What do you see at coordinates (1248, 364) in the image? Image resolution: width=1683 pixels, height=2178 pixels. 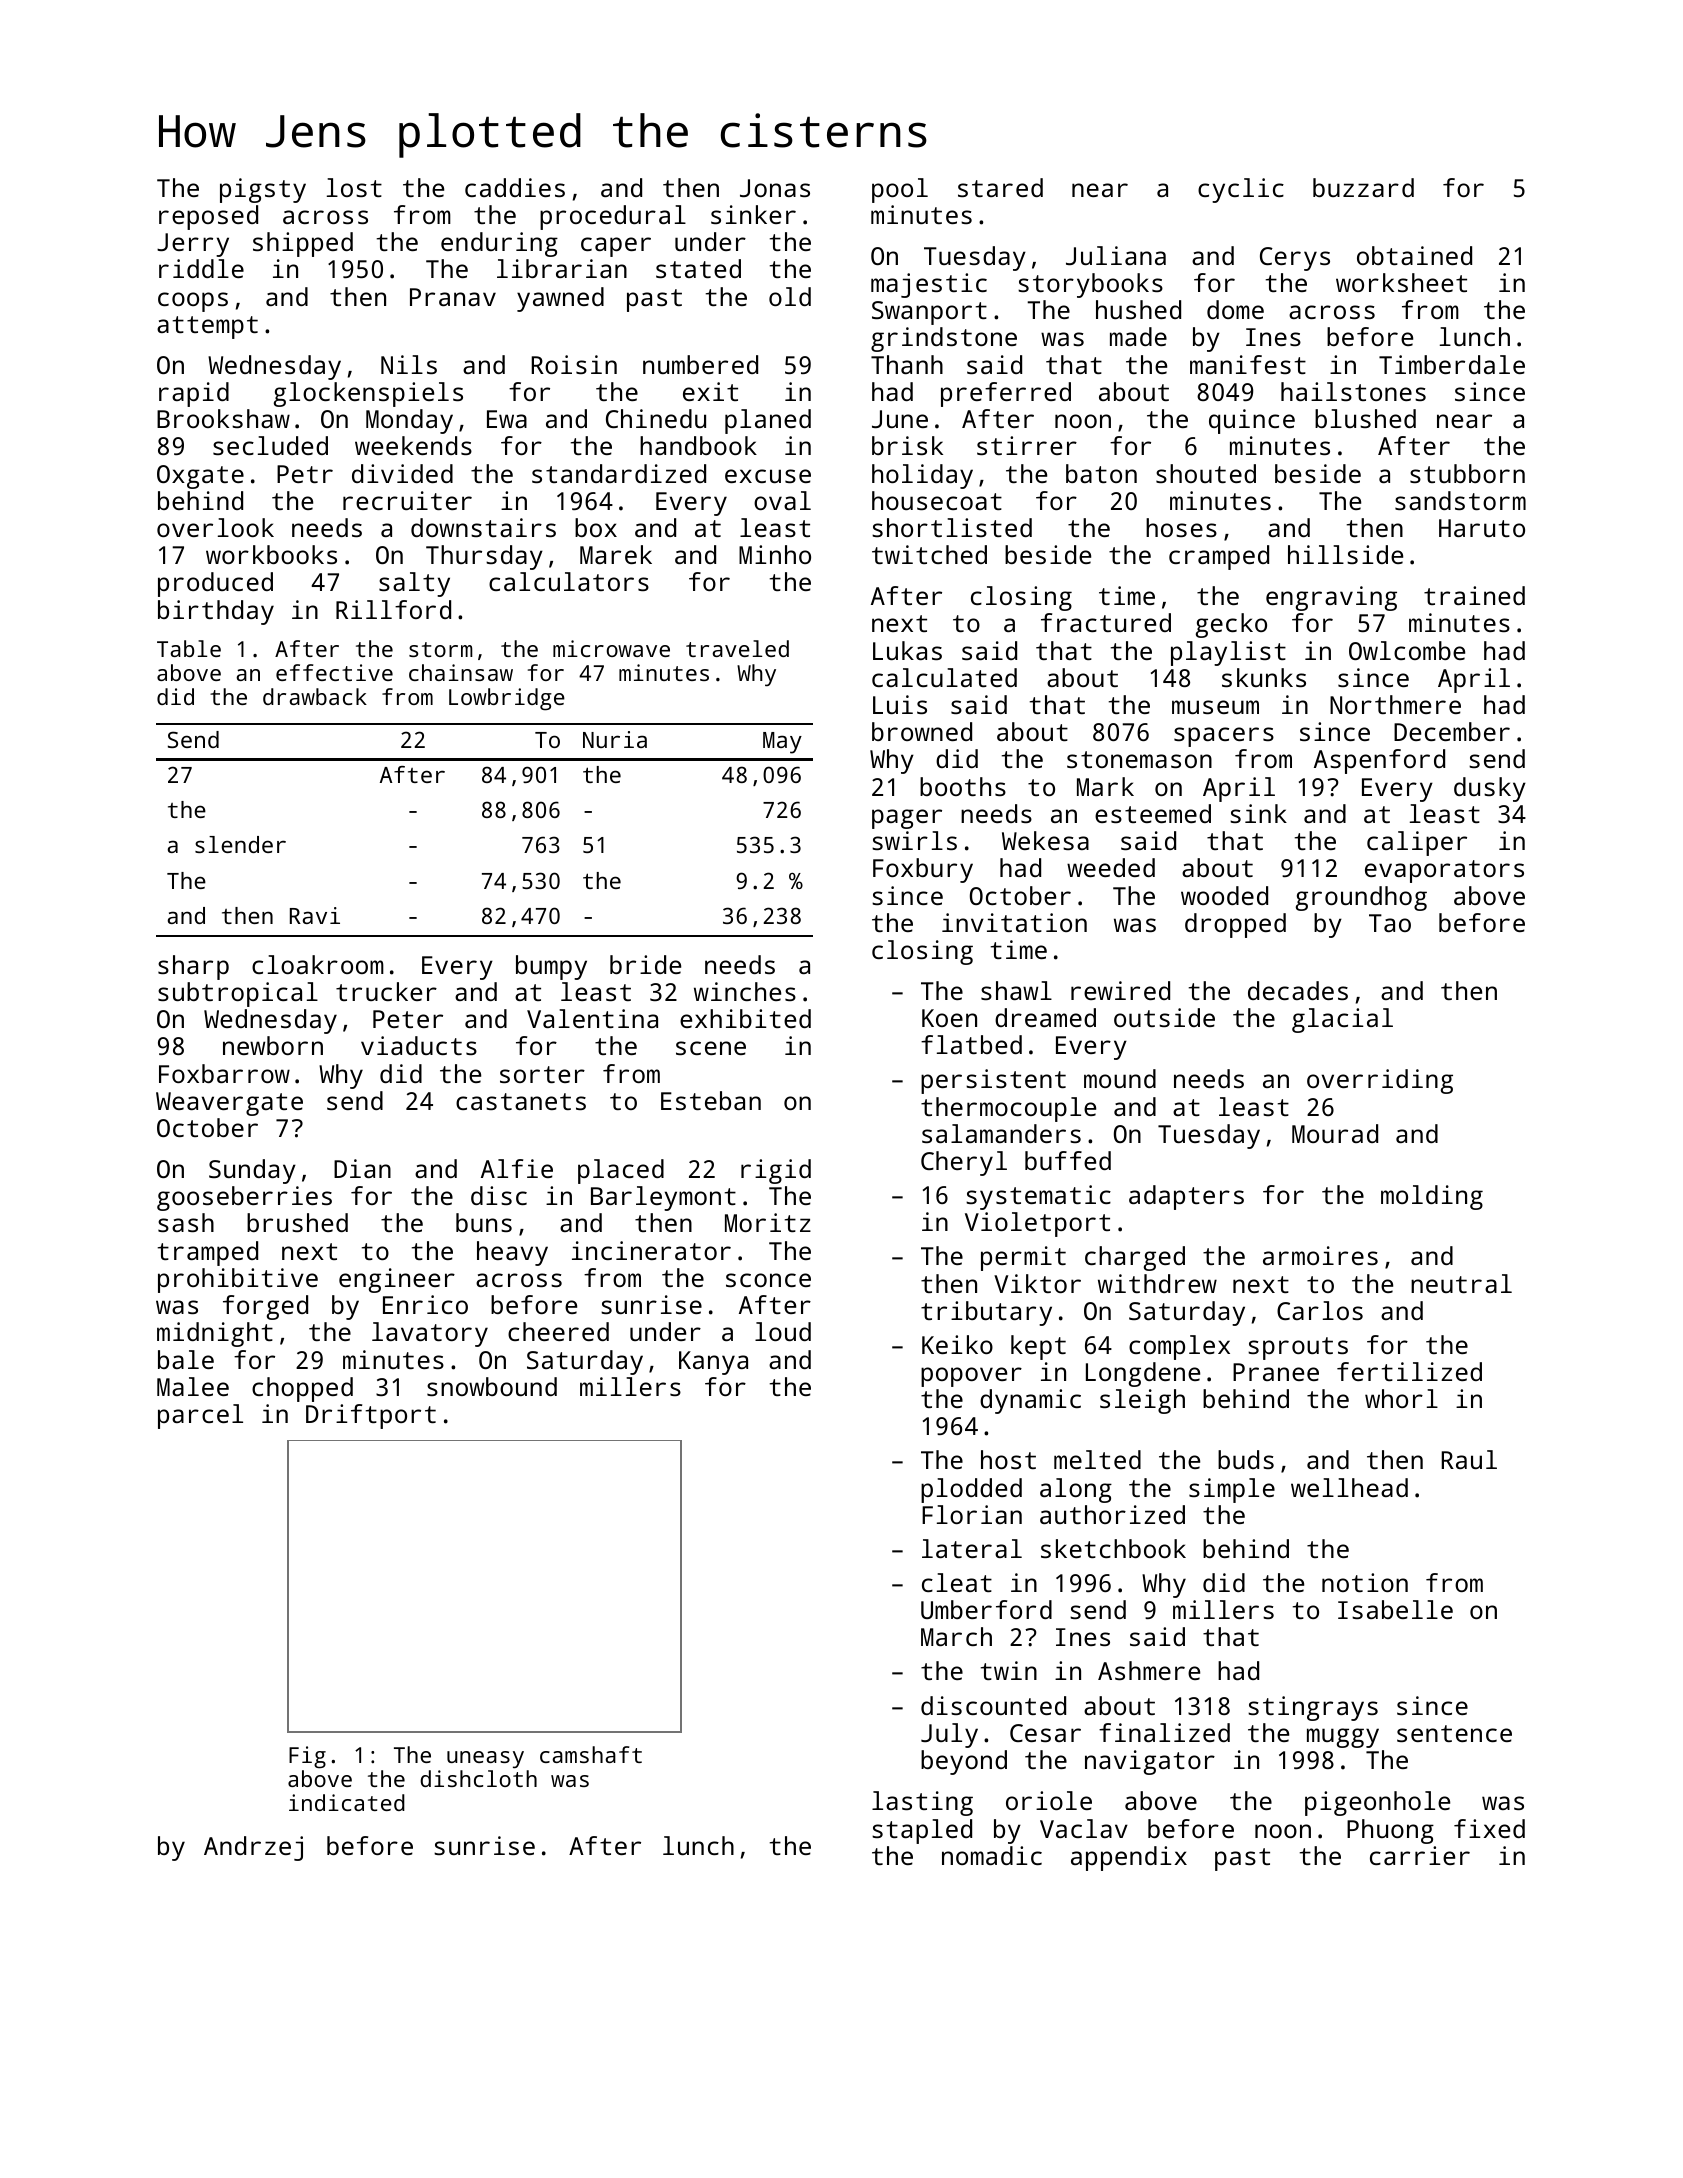 I see `manifest` at bounding box center [1248, 364].
